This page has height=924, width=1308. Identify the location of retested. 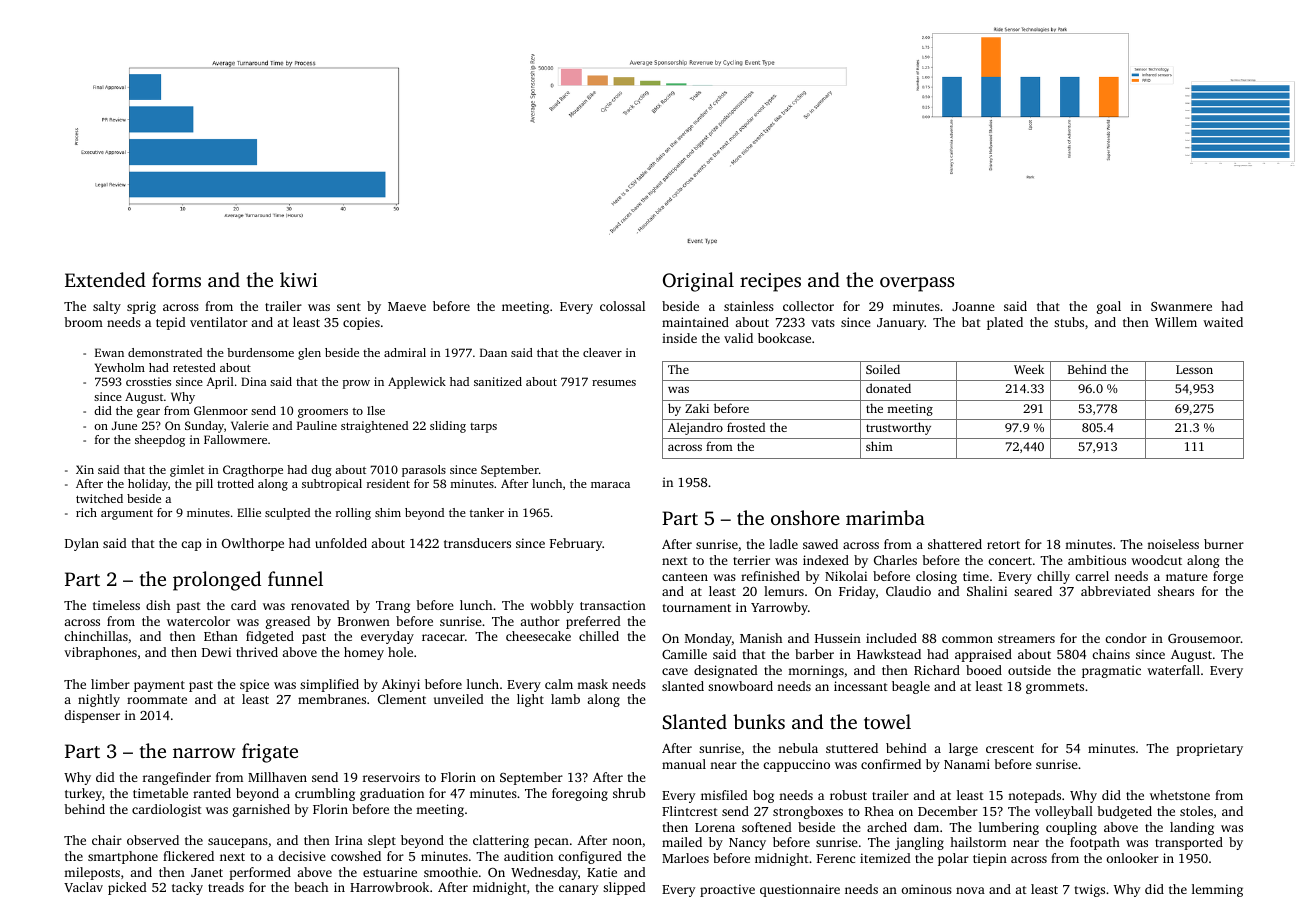
(194, 367).
